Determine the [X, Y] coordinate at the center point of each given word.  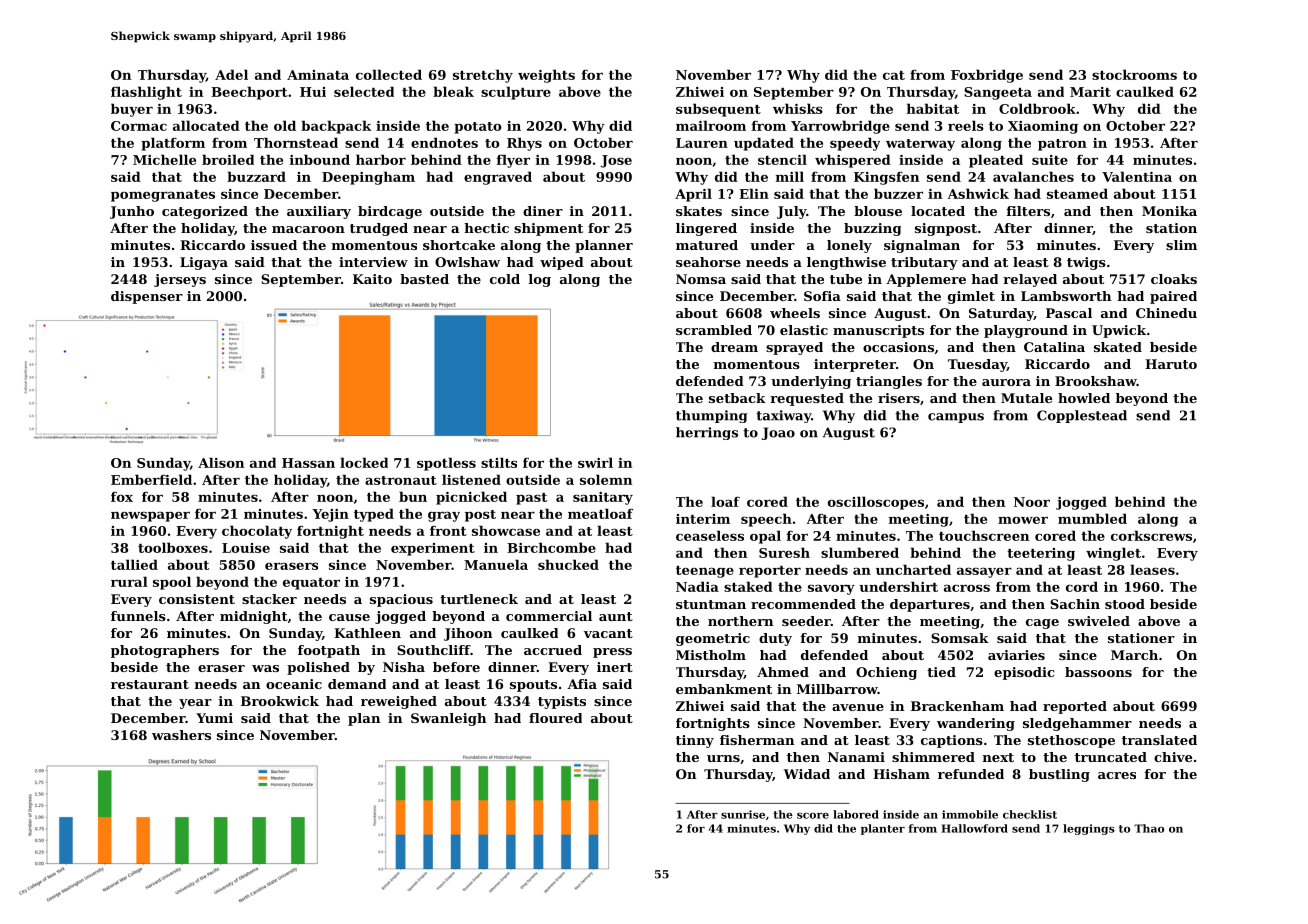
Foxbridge [987, 76]
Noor [1032, 502]
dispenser [147, 297]
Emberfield [151, 479]
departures [930, 605]
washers [181, 735]
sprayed [794, 348]
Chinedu [1166, 313]
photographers [165, 651]
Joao [778, 433]
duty [775, 639]
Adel [231, 74]
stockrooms [1134, 74]
